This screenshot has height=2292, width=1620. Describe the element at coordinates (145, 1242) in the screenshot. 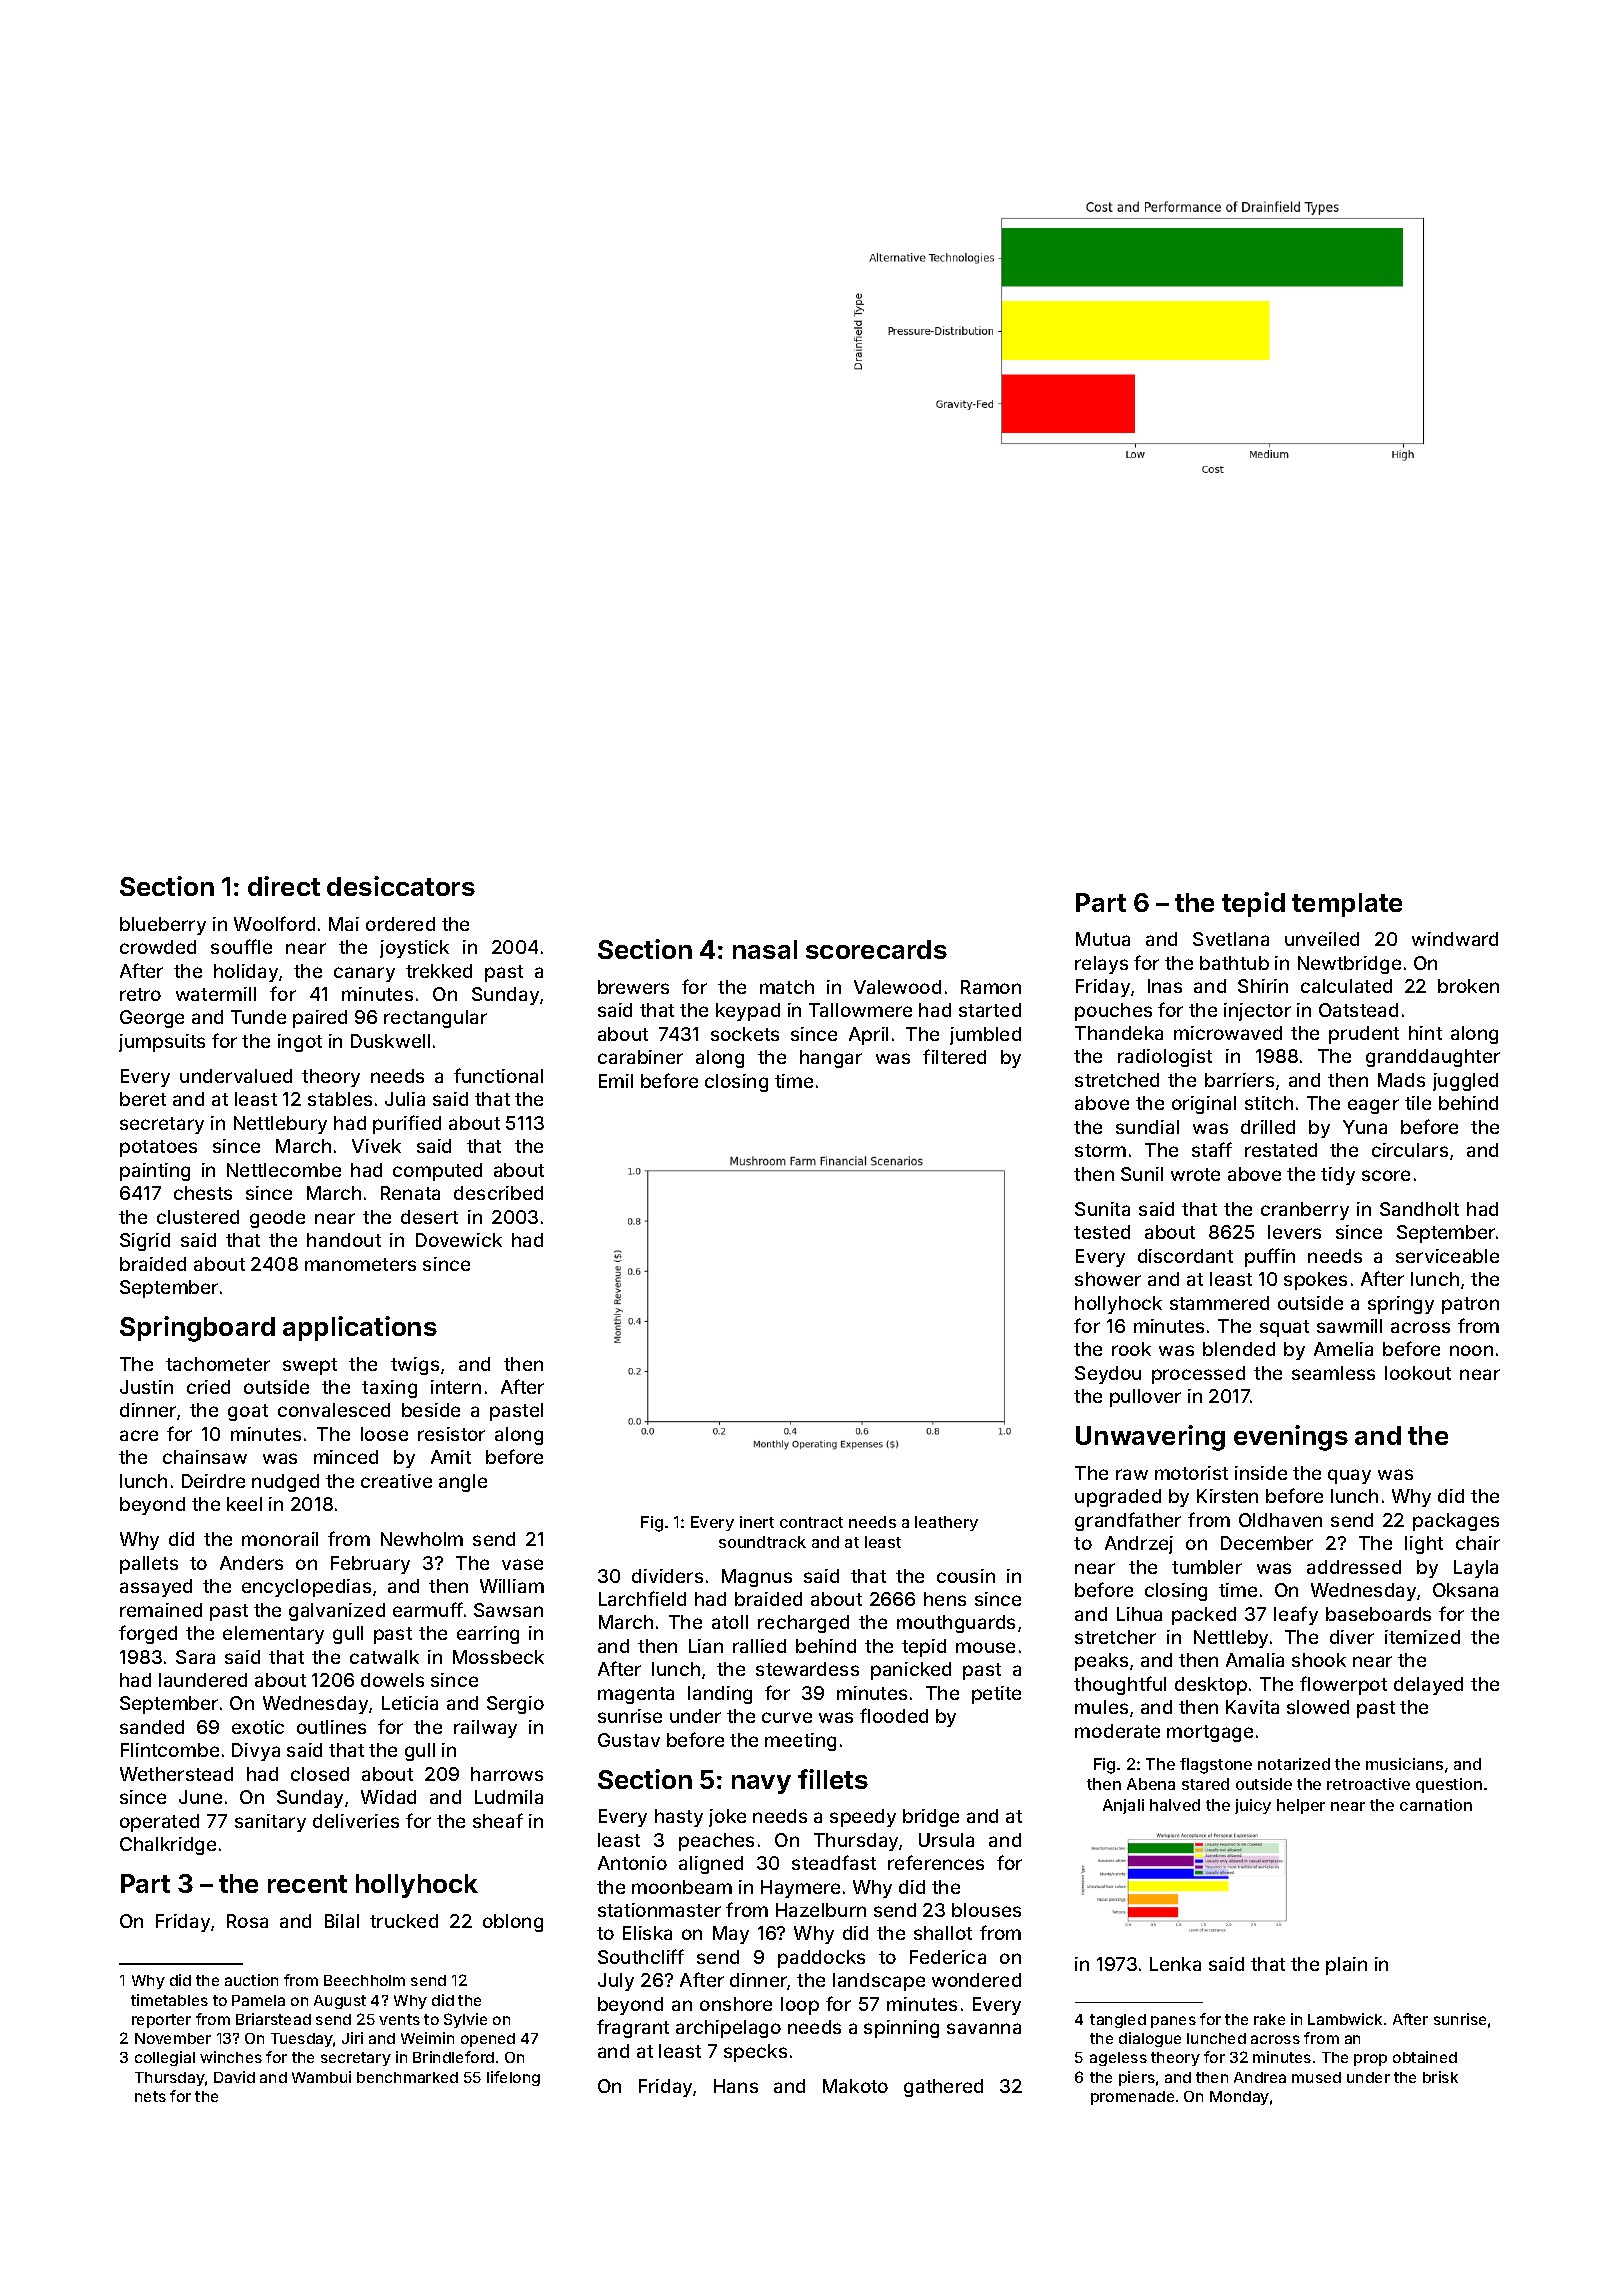

I see `Sigrid` at that location.
